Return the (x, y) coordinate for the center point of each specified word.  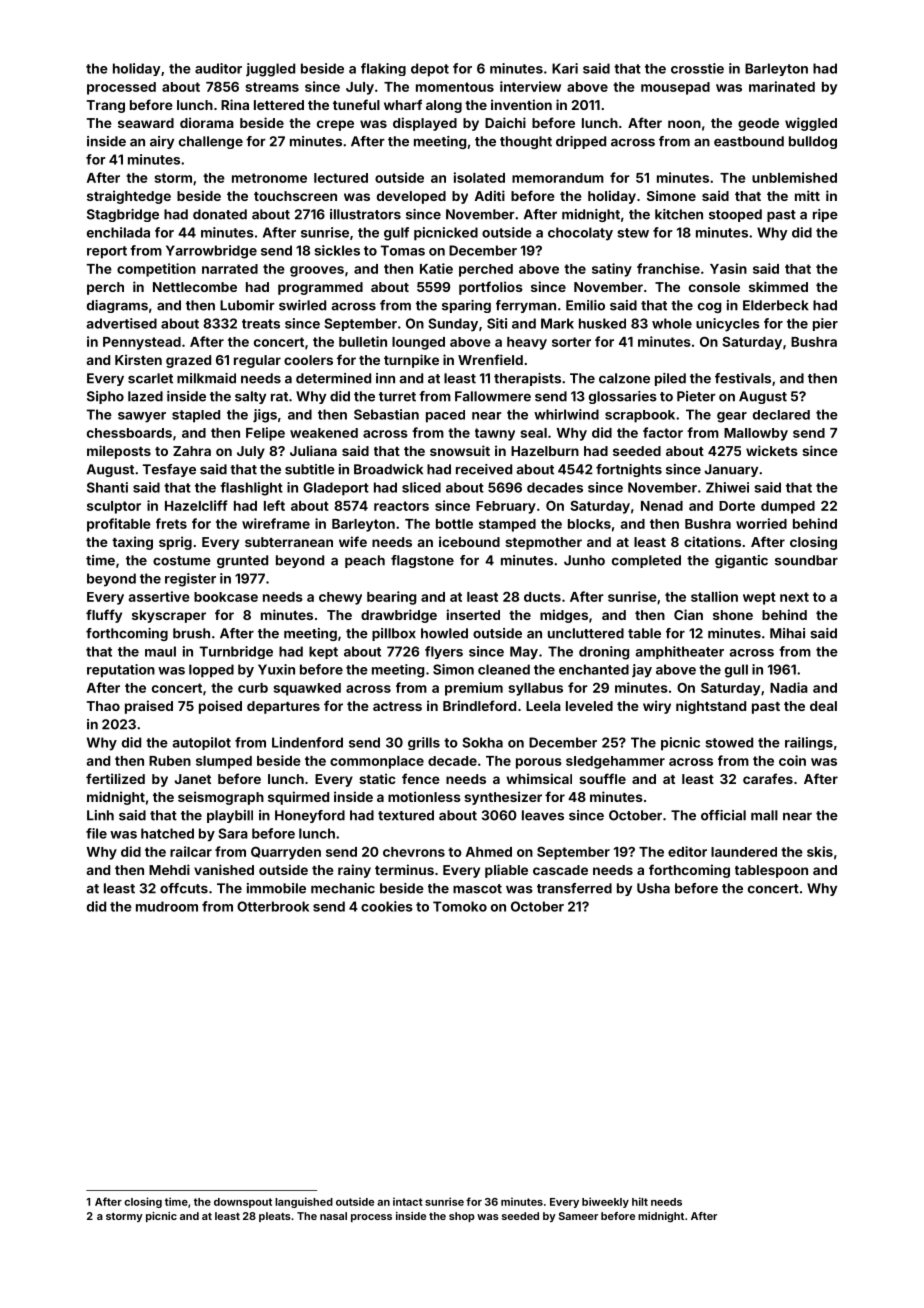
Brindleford (479, 705)
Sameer (578, 1216)
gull (736, 671)
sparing (466, 306)
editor (687, 851)
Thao (103, 706)
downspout (243, 1203)
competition (156, 270)
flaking (383, 69)
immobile (276, 888)
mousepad (675, 88)
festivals (743, 378)
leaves (543, 815)
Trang (106, 106)
